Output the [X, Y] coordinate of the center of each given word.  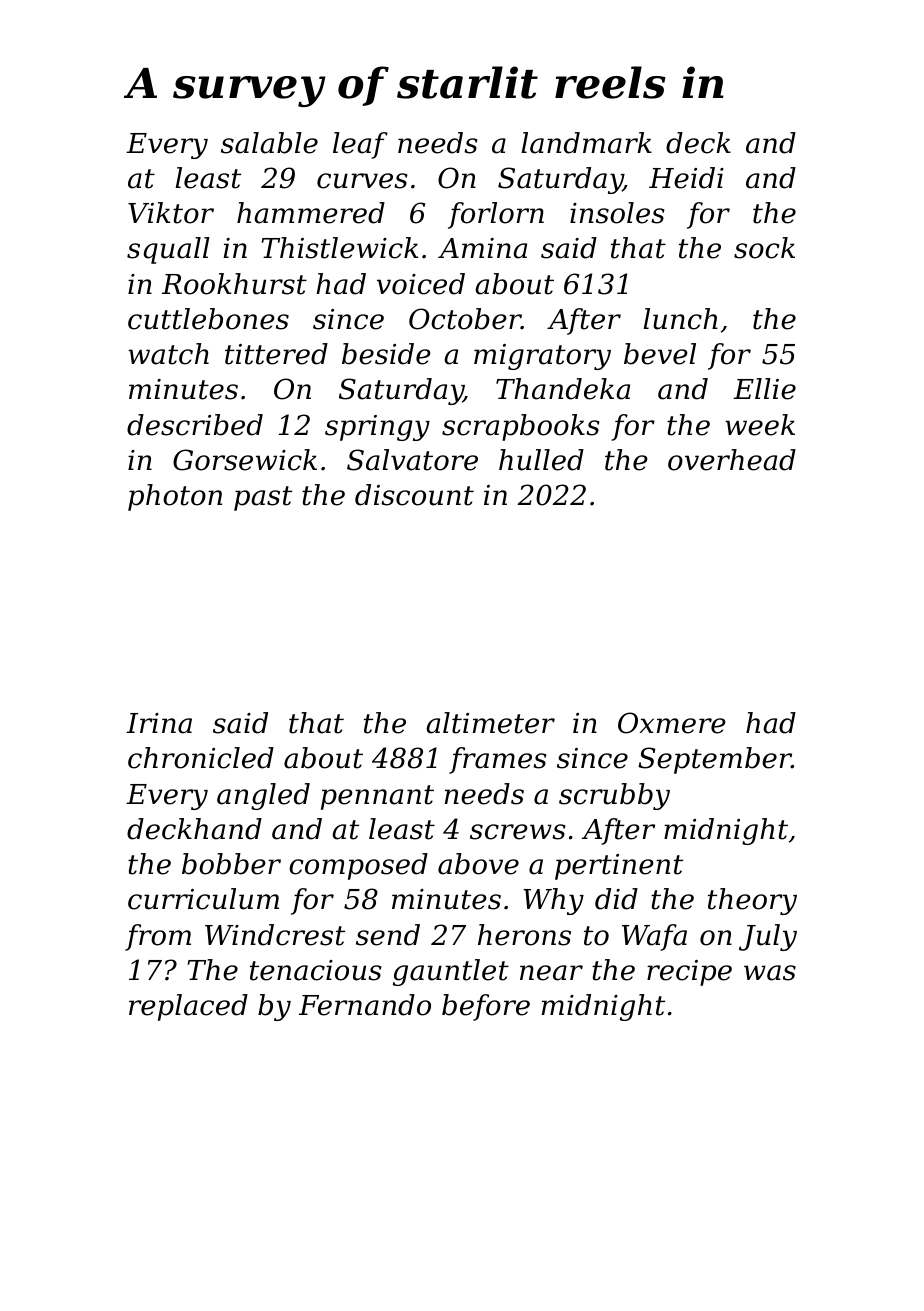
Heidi [686, 178]
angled [263, 796]
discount [414, 495]
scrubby [614, 796]
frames [497, 760]
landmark [586, 143]
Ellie [764, 389]
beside [386, 354]
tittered [276, 354]
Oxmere [672, 723]
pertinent [619, 867]
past [263, 498]
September [715, 760]
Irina [159, 723]
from [158, 937]
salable [269, 143]
